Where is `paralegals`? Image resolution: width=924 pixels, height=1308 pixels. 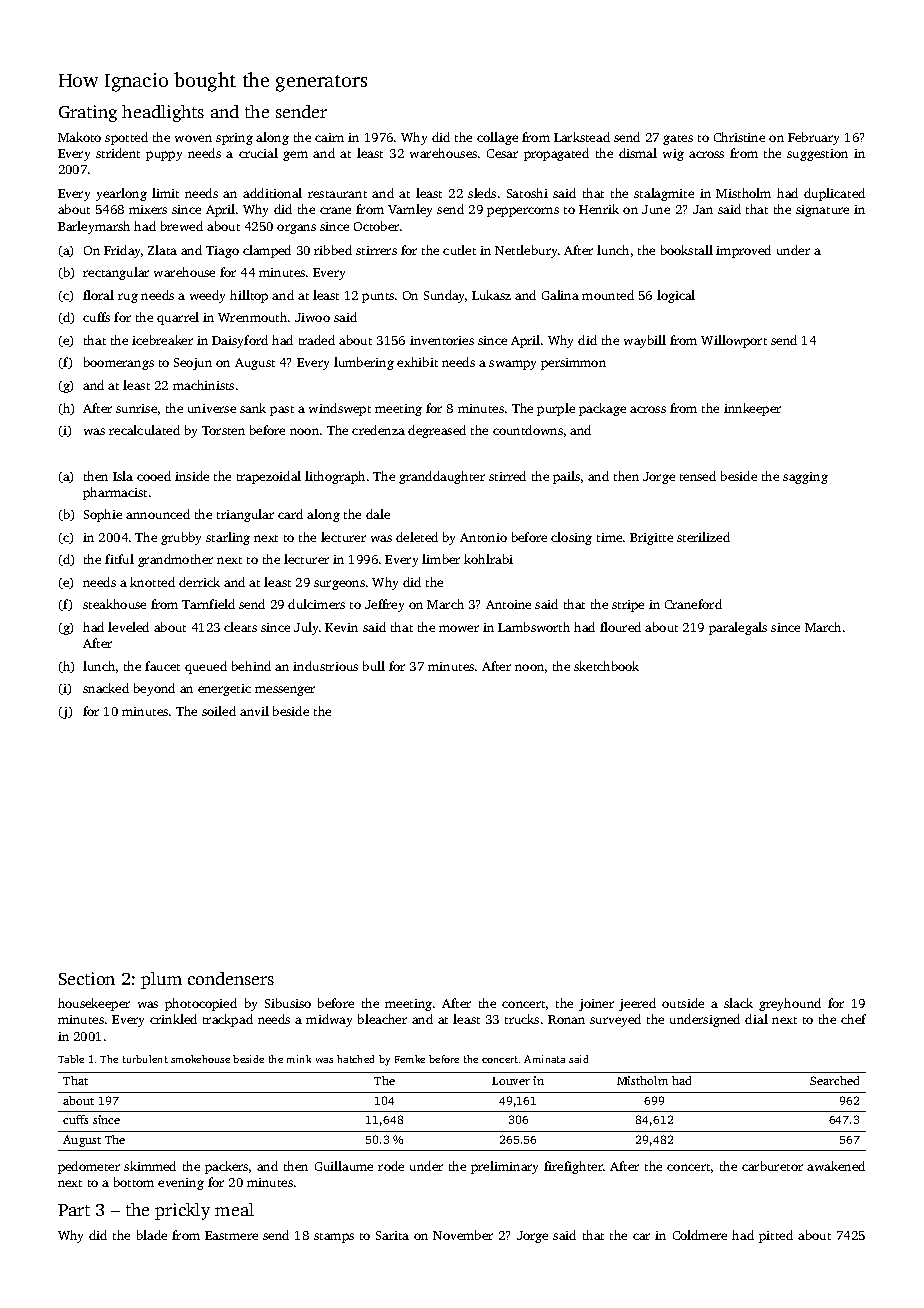
paralegals is located at coordinates (738, 628).
